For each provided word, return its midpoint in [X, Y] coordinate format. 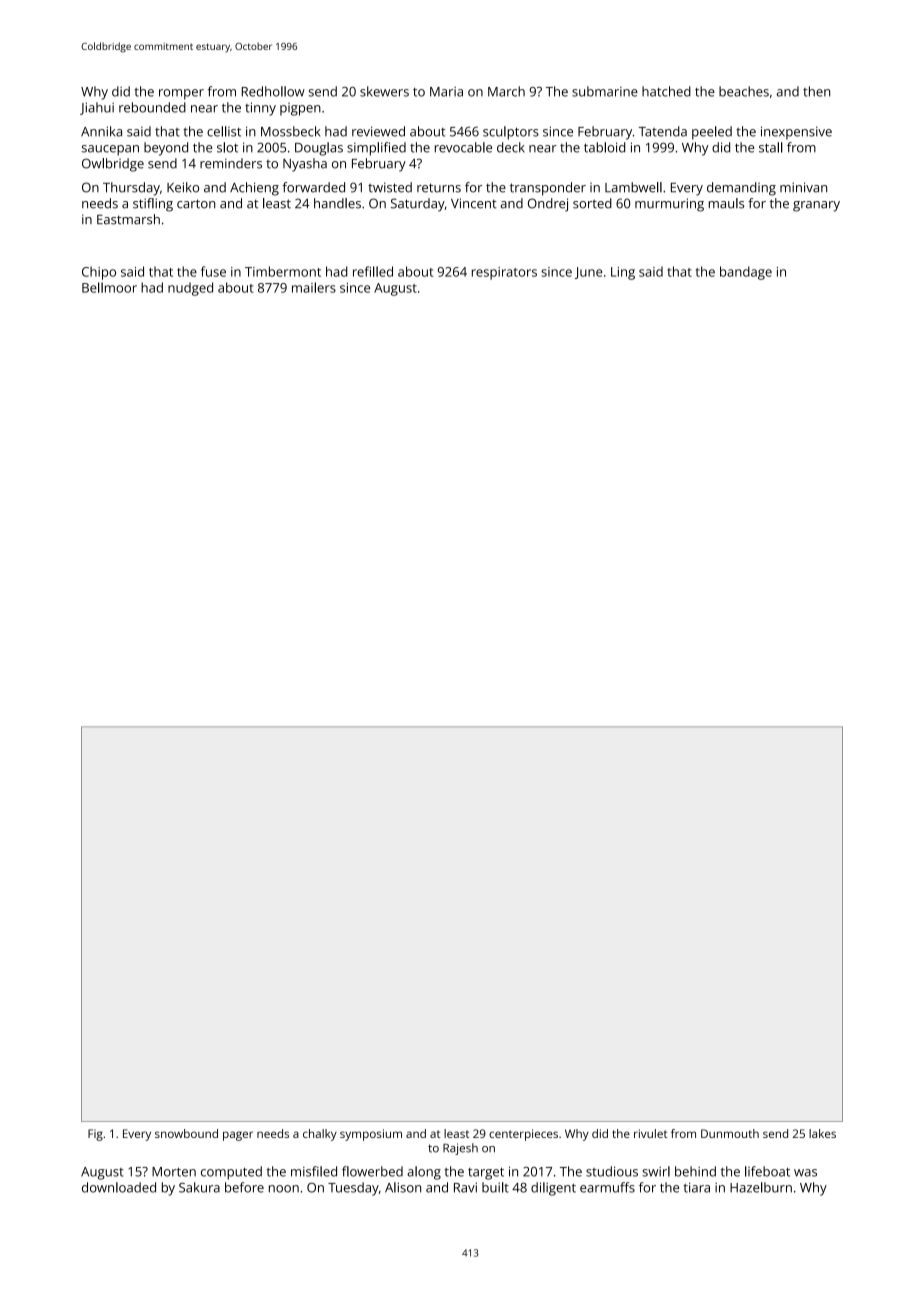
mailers [314, 287]
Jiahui [97, 108]
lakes [822, 1133]
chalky [320, 1135]
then [816, 91]
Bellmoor [109, 287]
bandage [746, 273]
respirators [504, 273]
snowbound [186, 1133]
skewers [384, 91]
